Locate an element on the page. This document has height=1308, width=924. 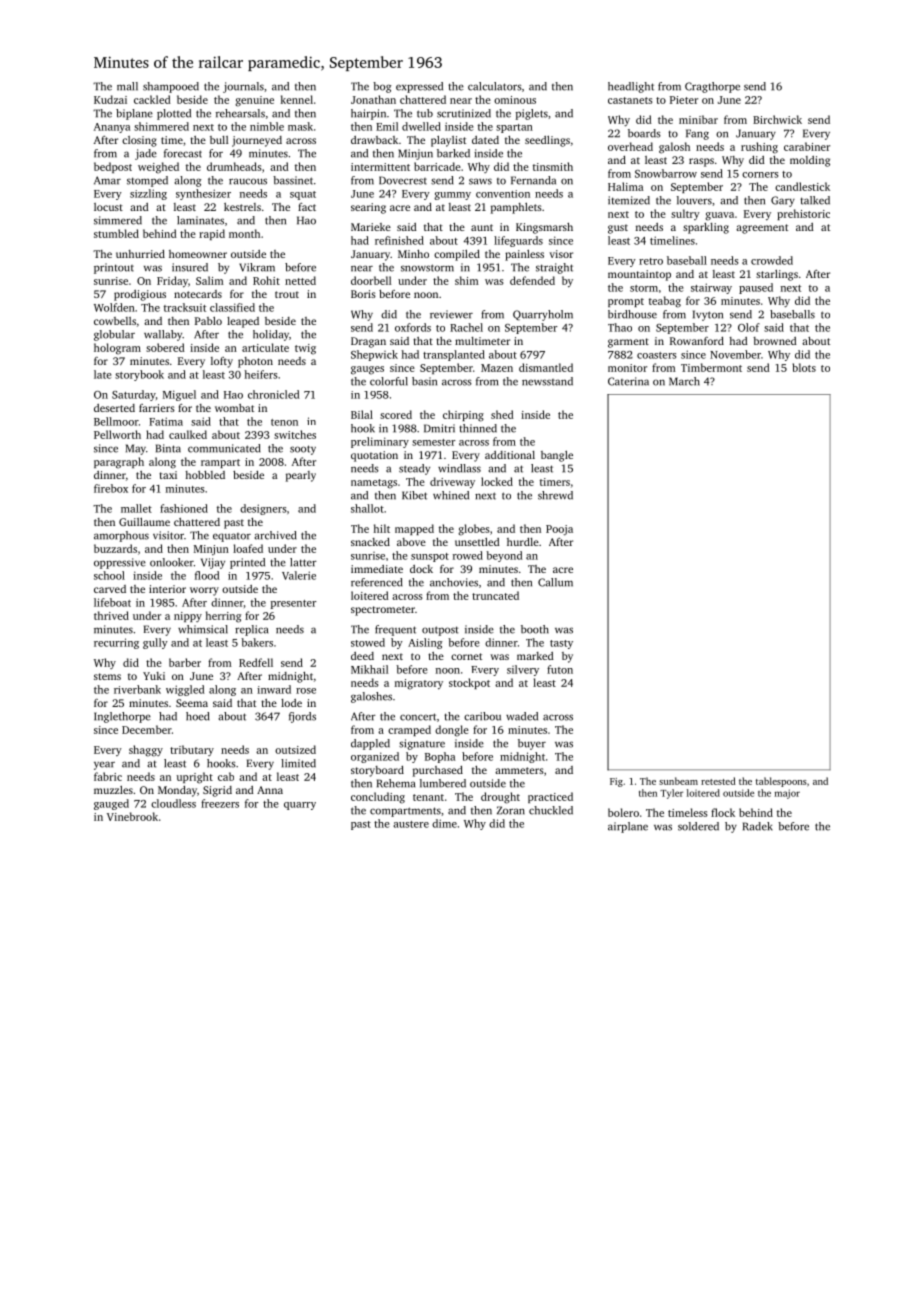
dime is located at coordinates (444, 823).
